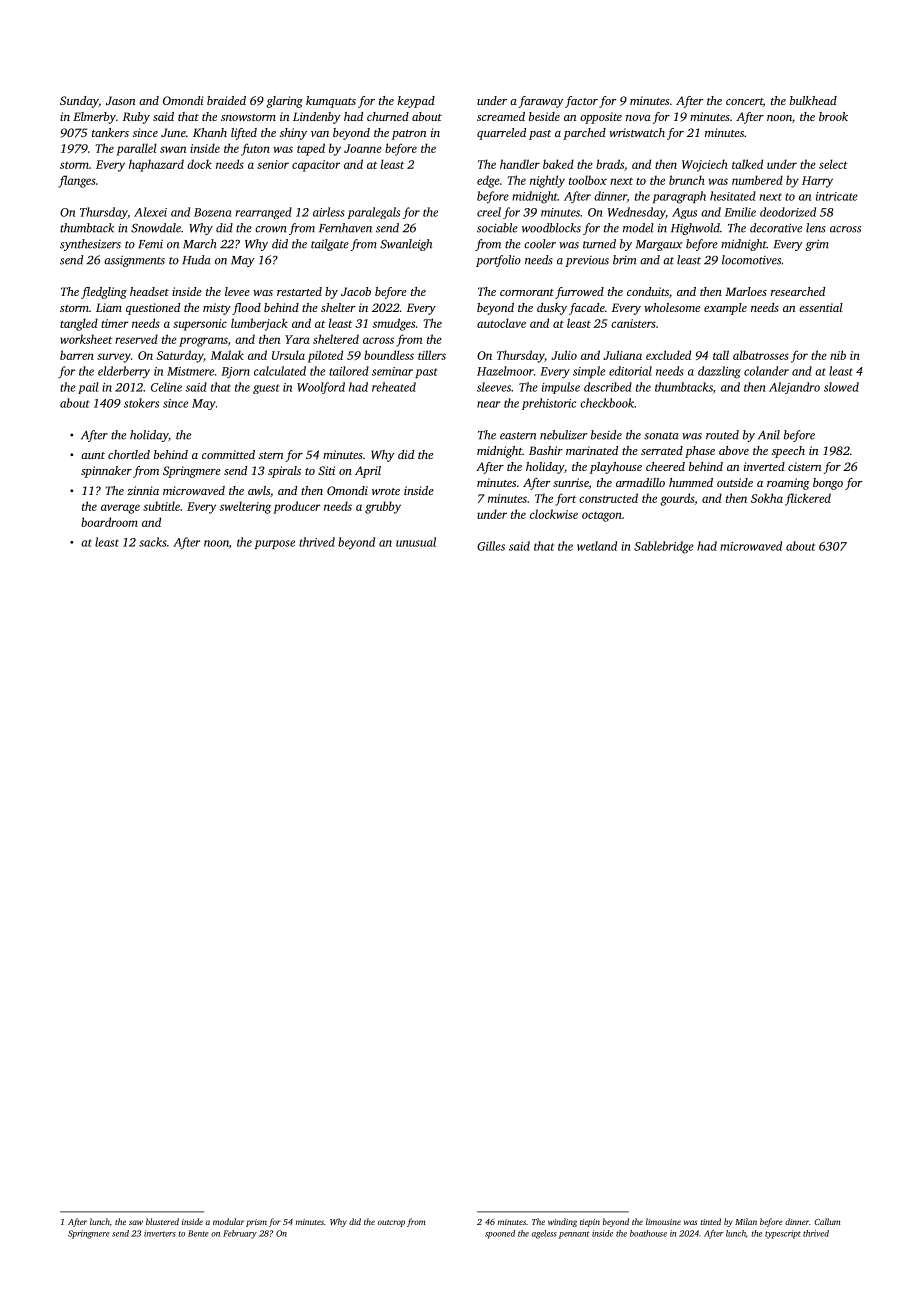 This screenshot has height=1308, width=924. I want to click on inverters, so click(160, 1233).
